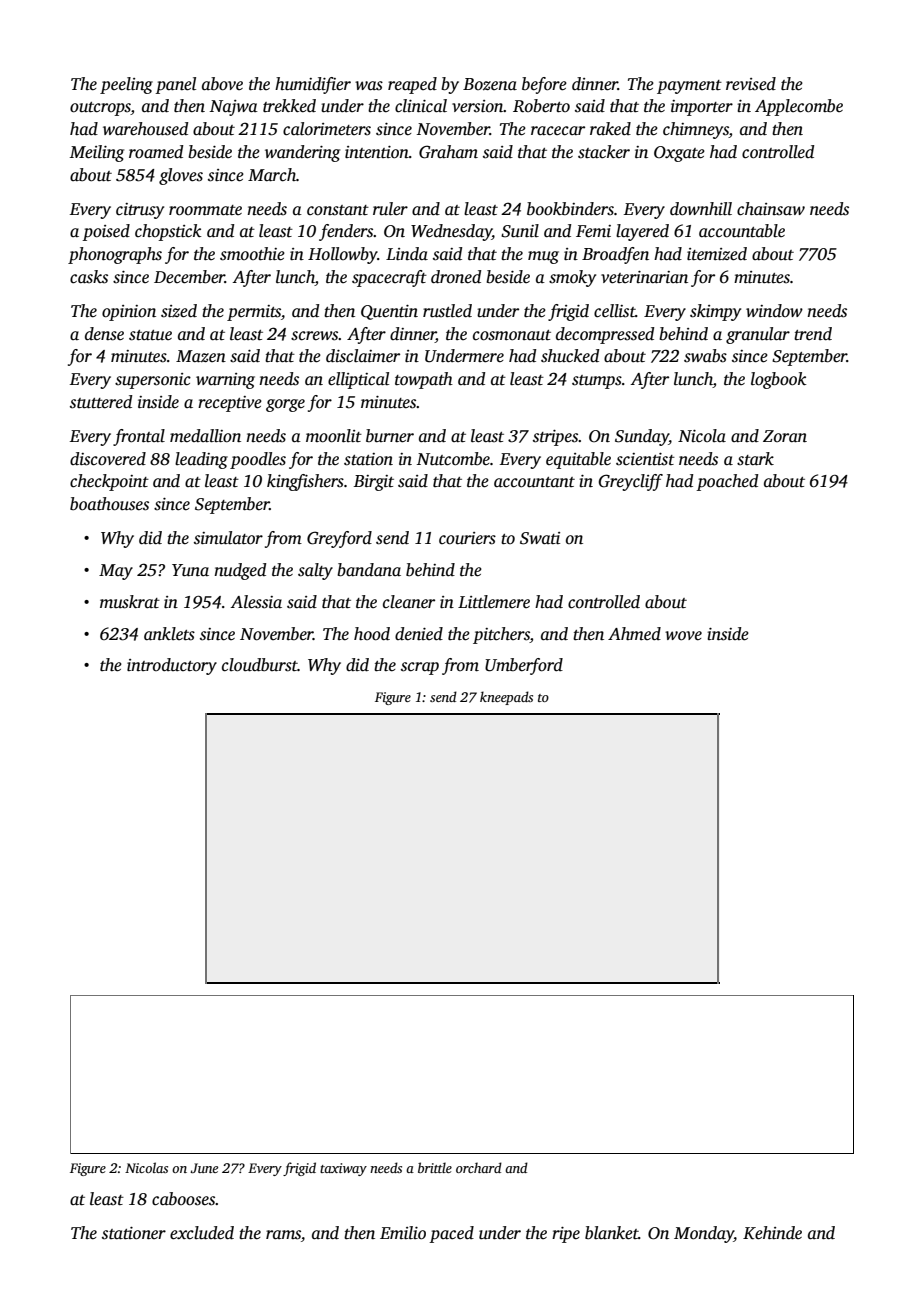  What do you see at coordinates (412, 85) in the screenshot?
I see `reaped` at bounding box center [412, 85].
